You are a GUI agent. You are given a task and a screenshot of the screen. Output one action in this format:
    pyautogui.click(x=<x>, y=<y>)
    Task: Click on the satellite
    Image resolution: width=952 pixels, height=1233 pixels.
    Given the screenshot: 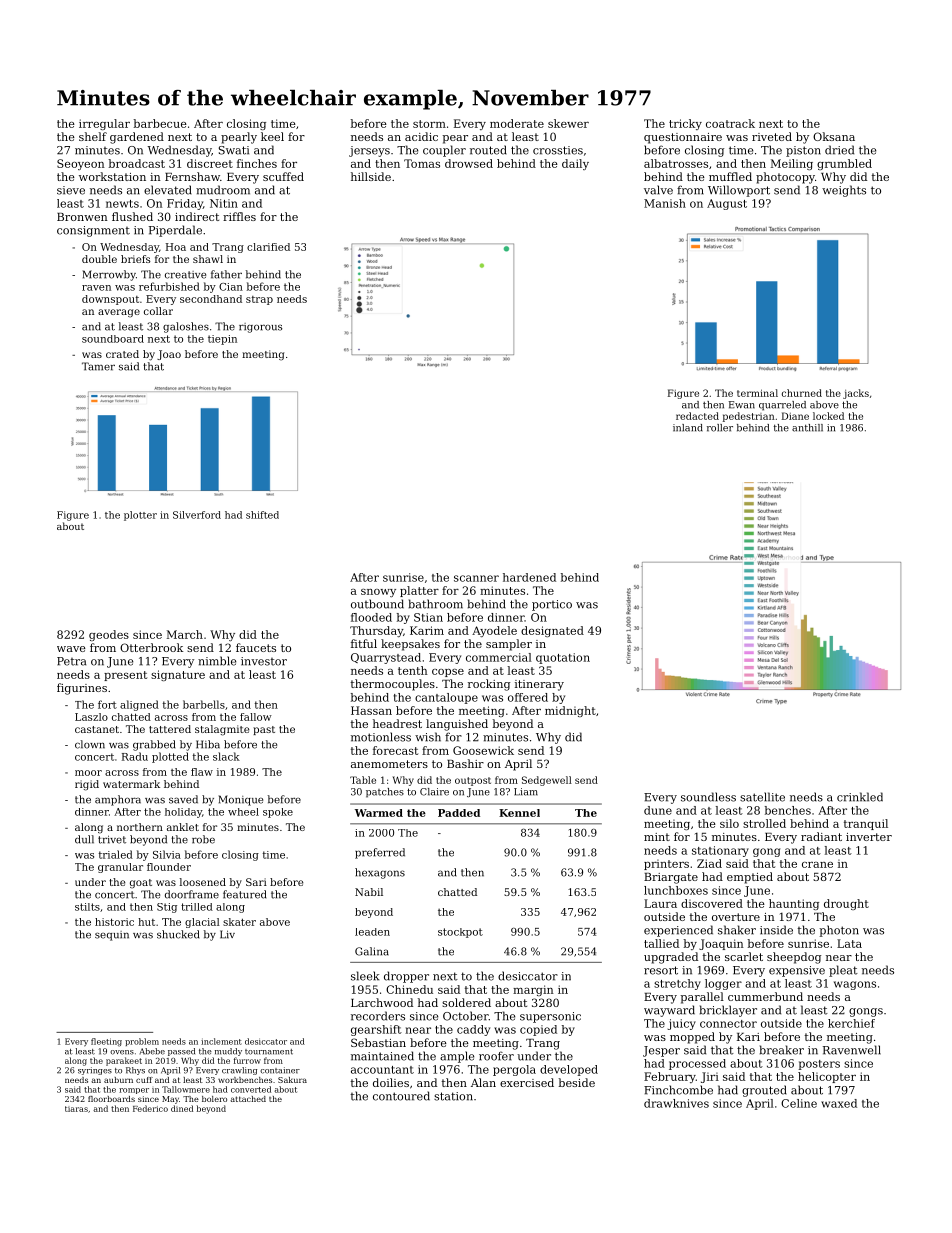 What is the action you would take?
    pyautogui.click(x=762, y=797)
